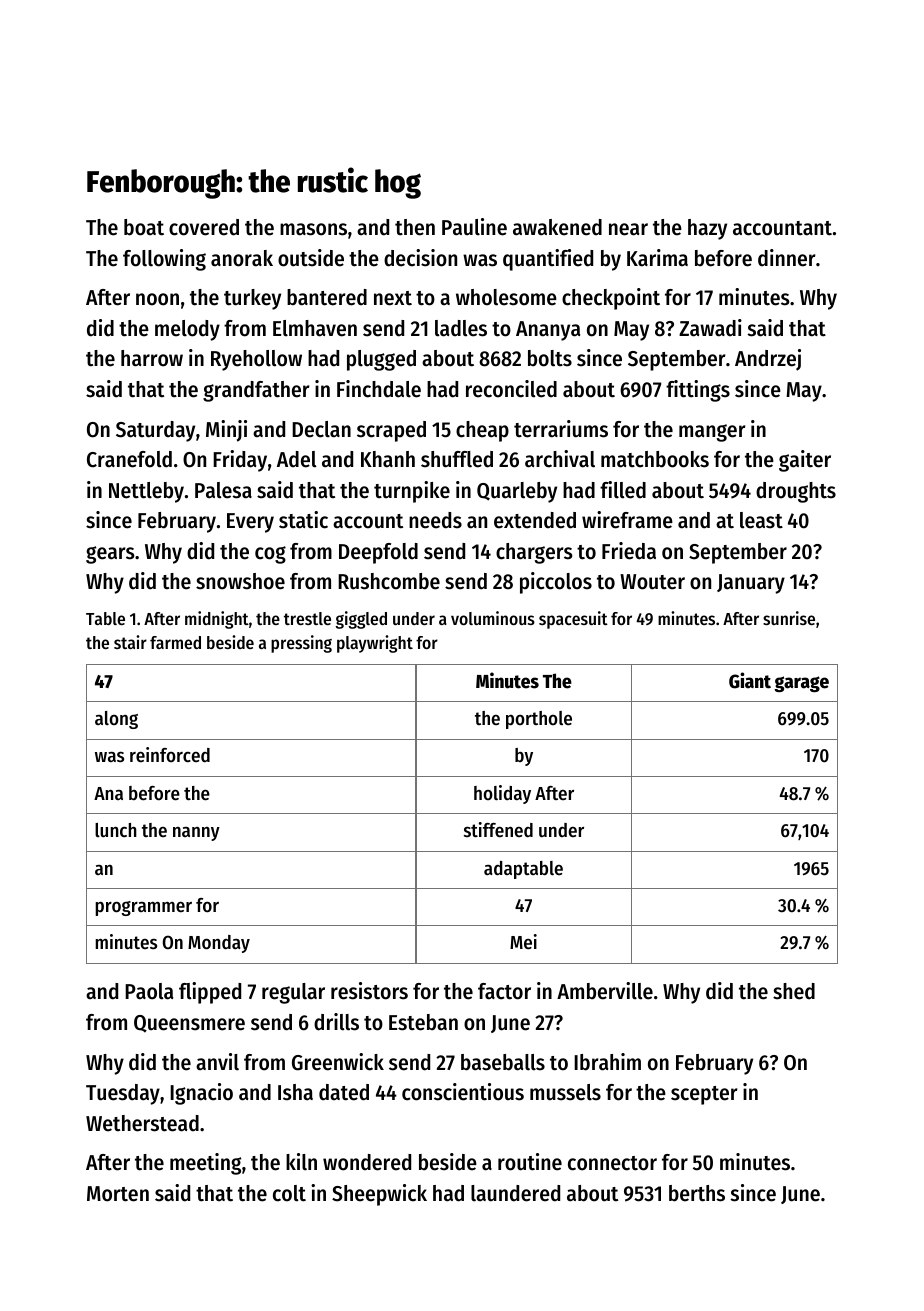 The image size is (924, 1311). What do you see at coordinates (712, 433) in the screenshot?
I see `manger` at bounding box center [712, 433].
